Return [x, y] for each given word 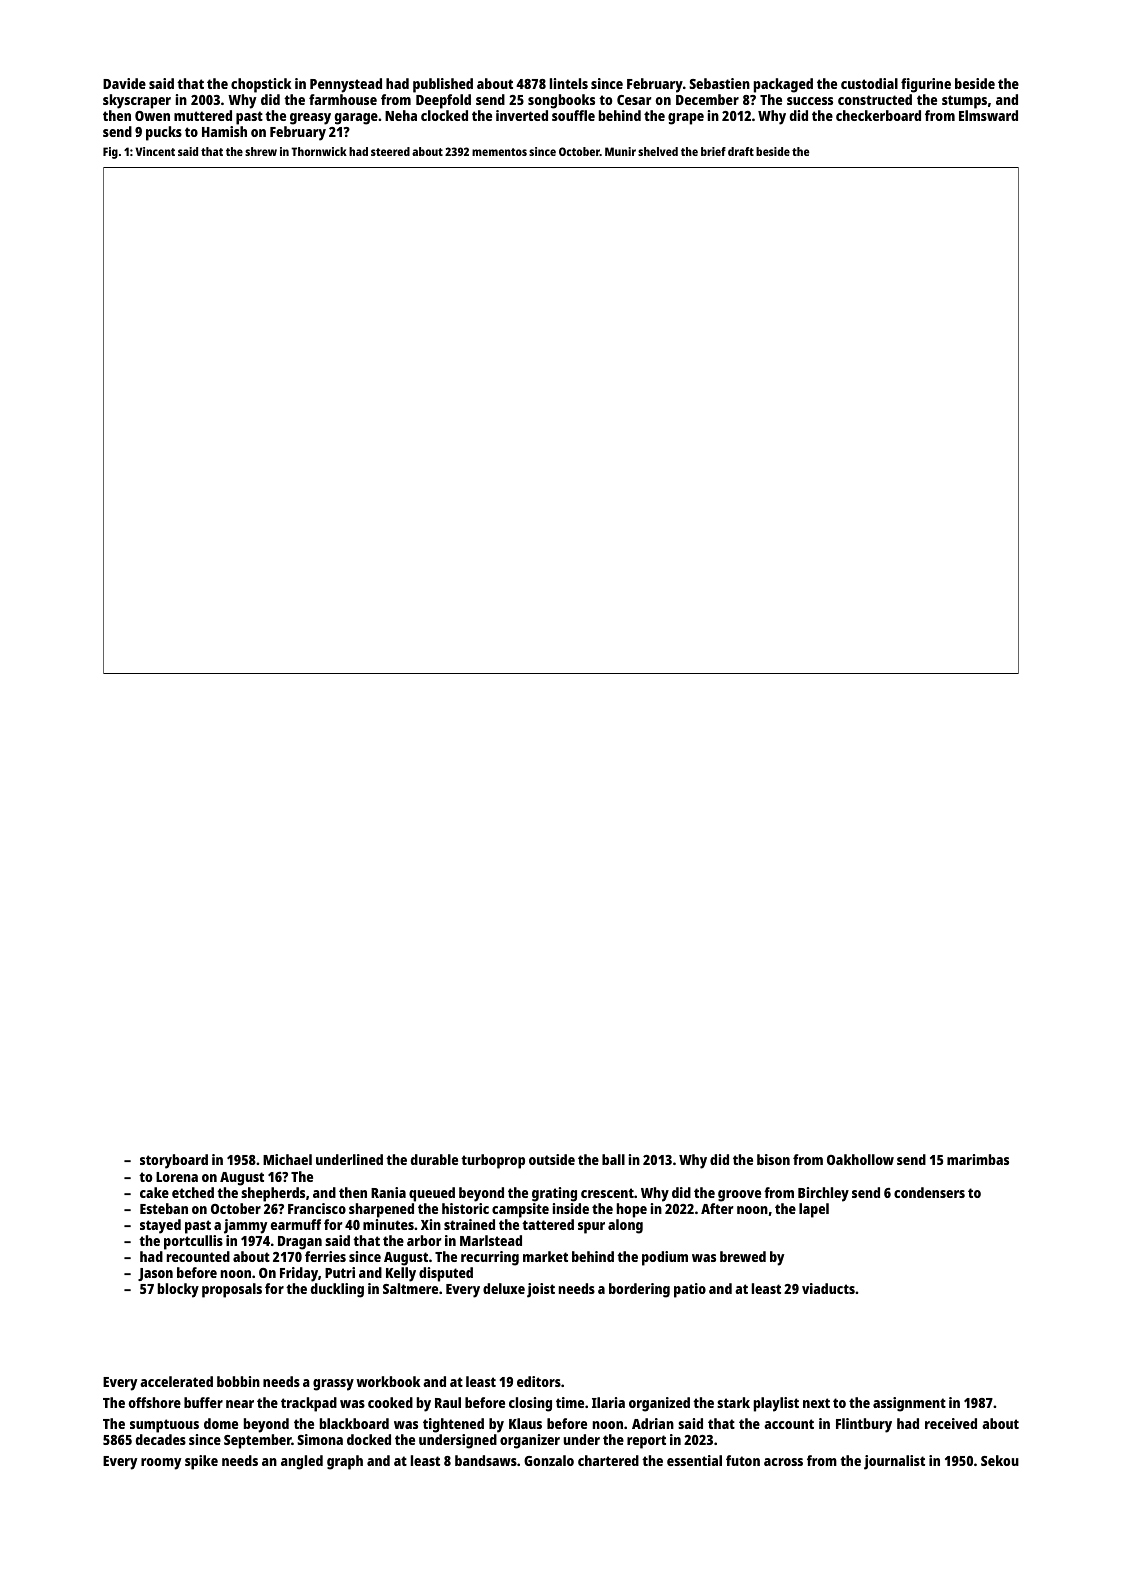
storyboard [174, 1161]
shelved [658, 151]
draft [741, 151]
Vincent [155, 151]
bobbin [238, 1381]
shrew [261, 151]
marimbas [978, 1159]
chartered [608, 1460]
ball [613, 1159]
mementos [499, 152]
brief [713, 151]
